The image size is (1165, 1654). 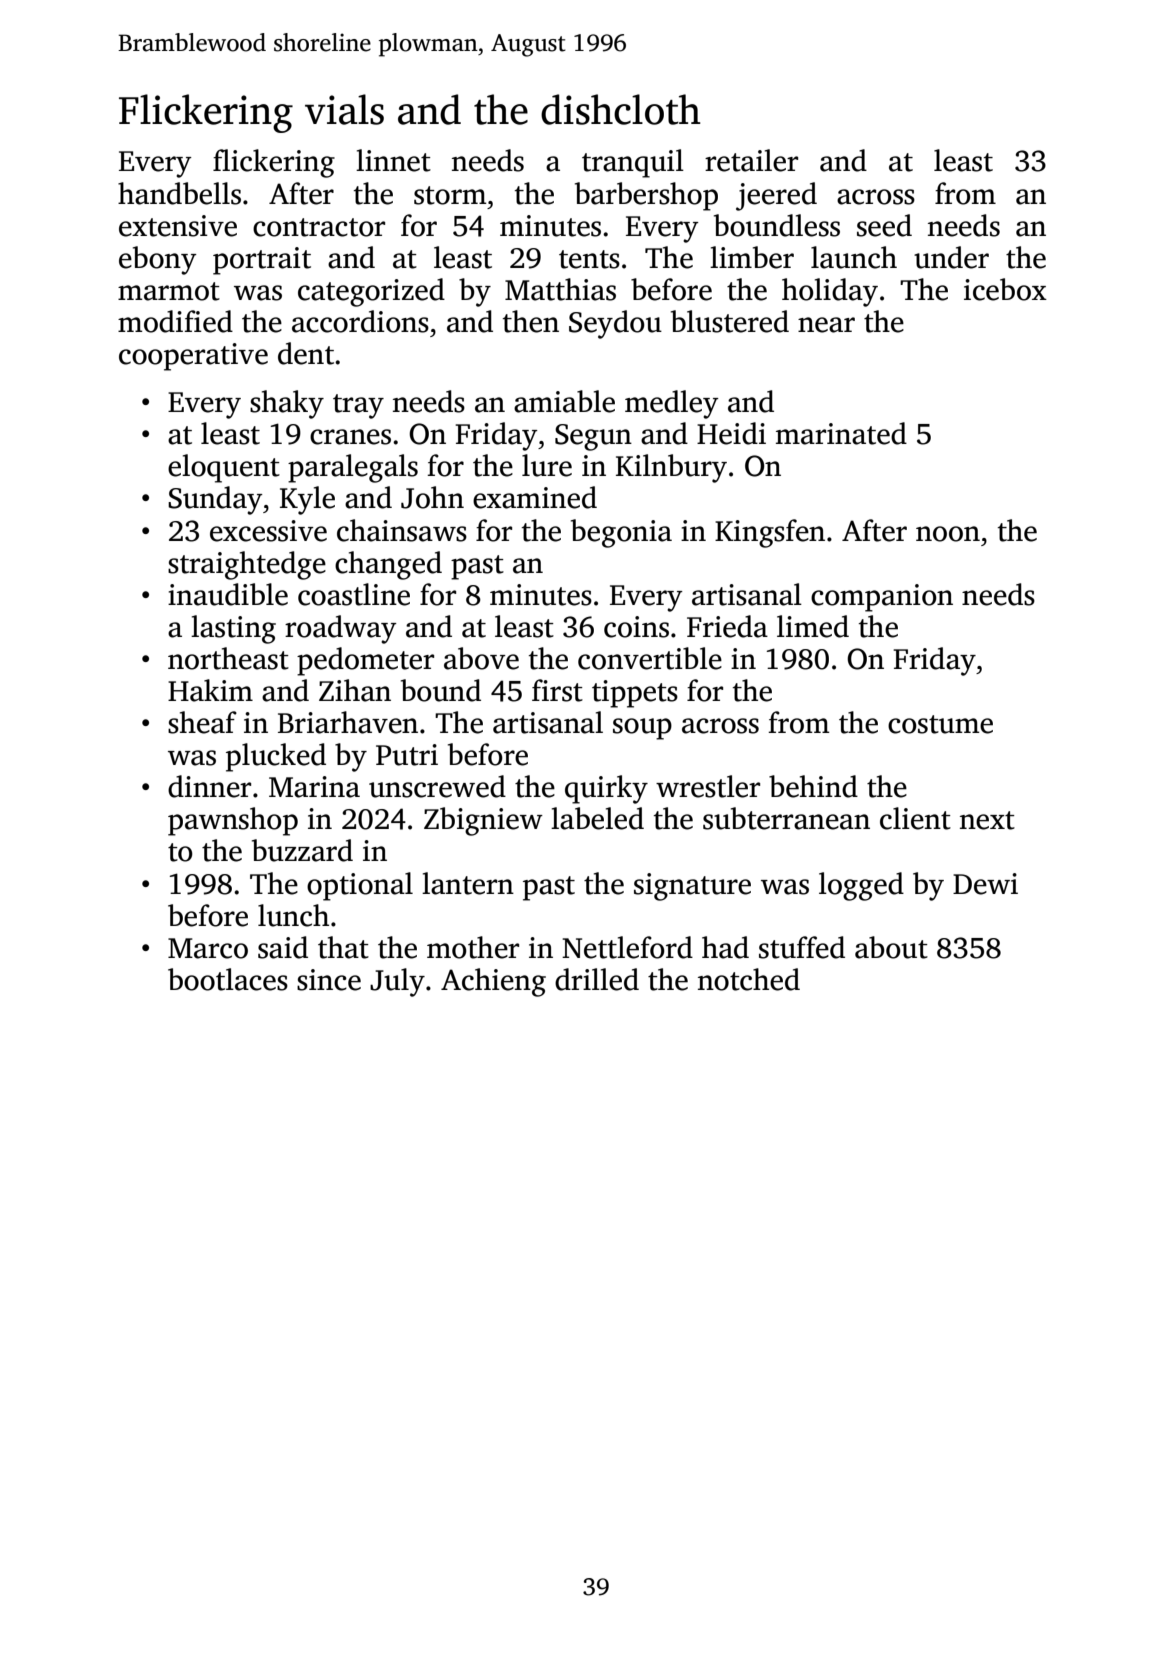 I want to click on under, so click(x=951, y=257).
